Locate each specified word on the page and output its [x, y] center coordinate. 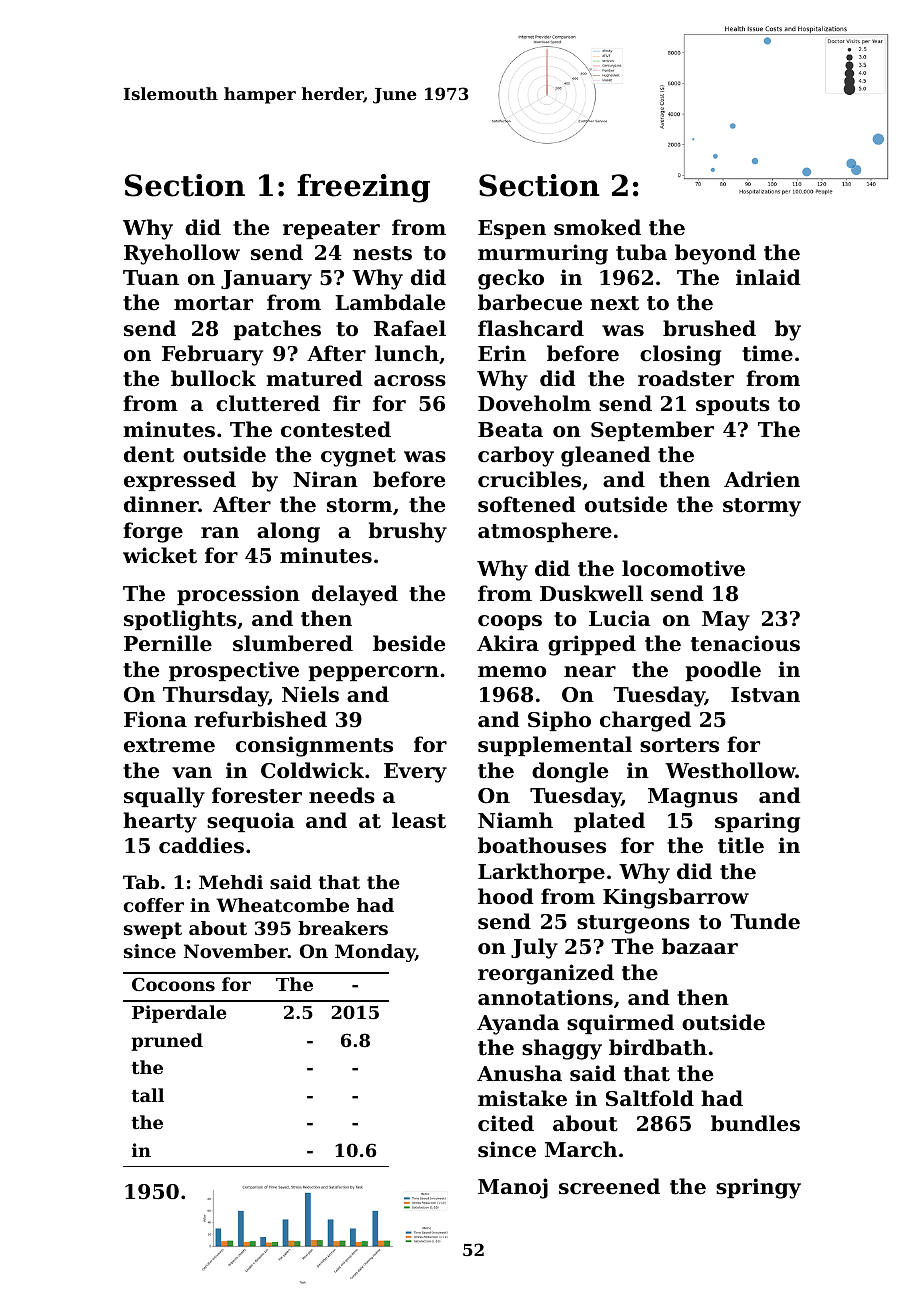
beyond [715, 254]
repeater [331, 230]
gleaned [606, 456]
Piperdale [179, 1014]
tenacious [745, 643]
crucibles [529, 479]
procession [238, 595]
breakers [343, 928]
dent [149, 454]
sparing [757, 822]
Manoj [513, 1188]
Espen [512, 229]
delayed [355, 595]
